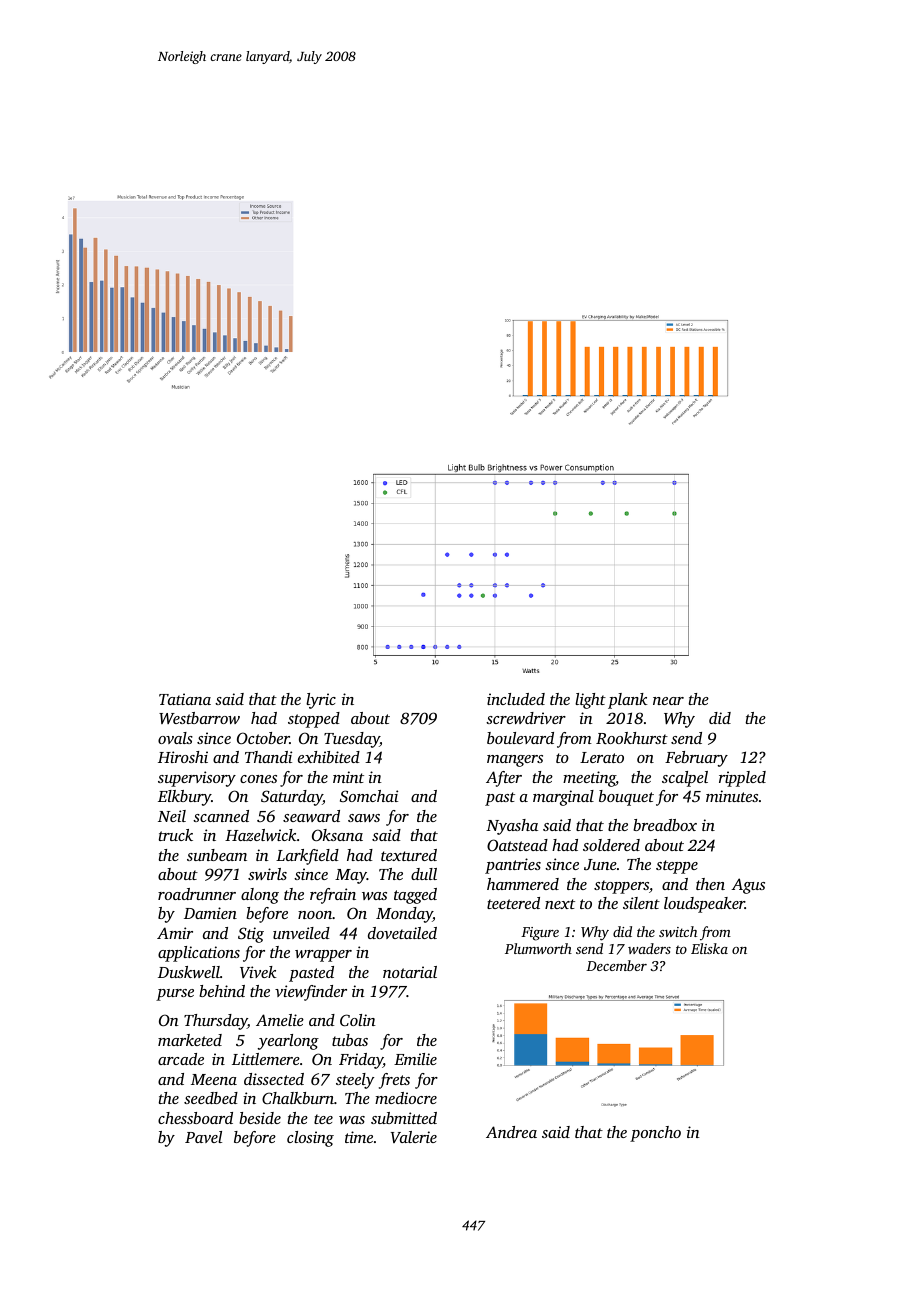 The height and width of the screenshot is (1311, 924). Describe the element at coordinates (197, 894) in the screenshot. I see `roadrunner` at that location.
